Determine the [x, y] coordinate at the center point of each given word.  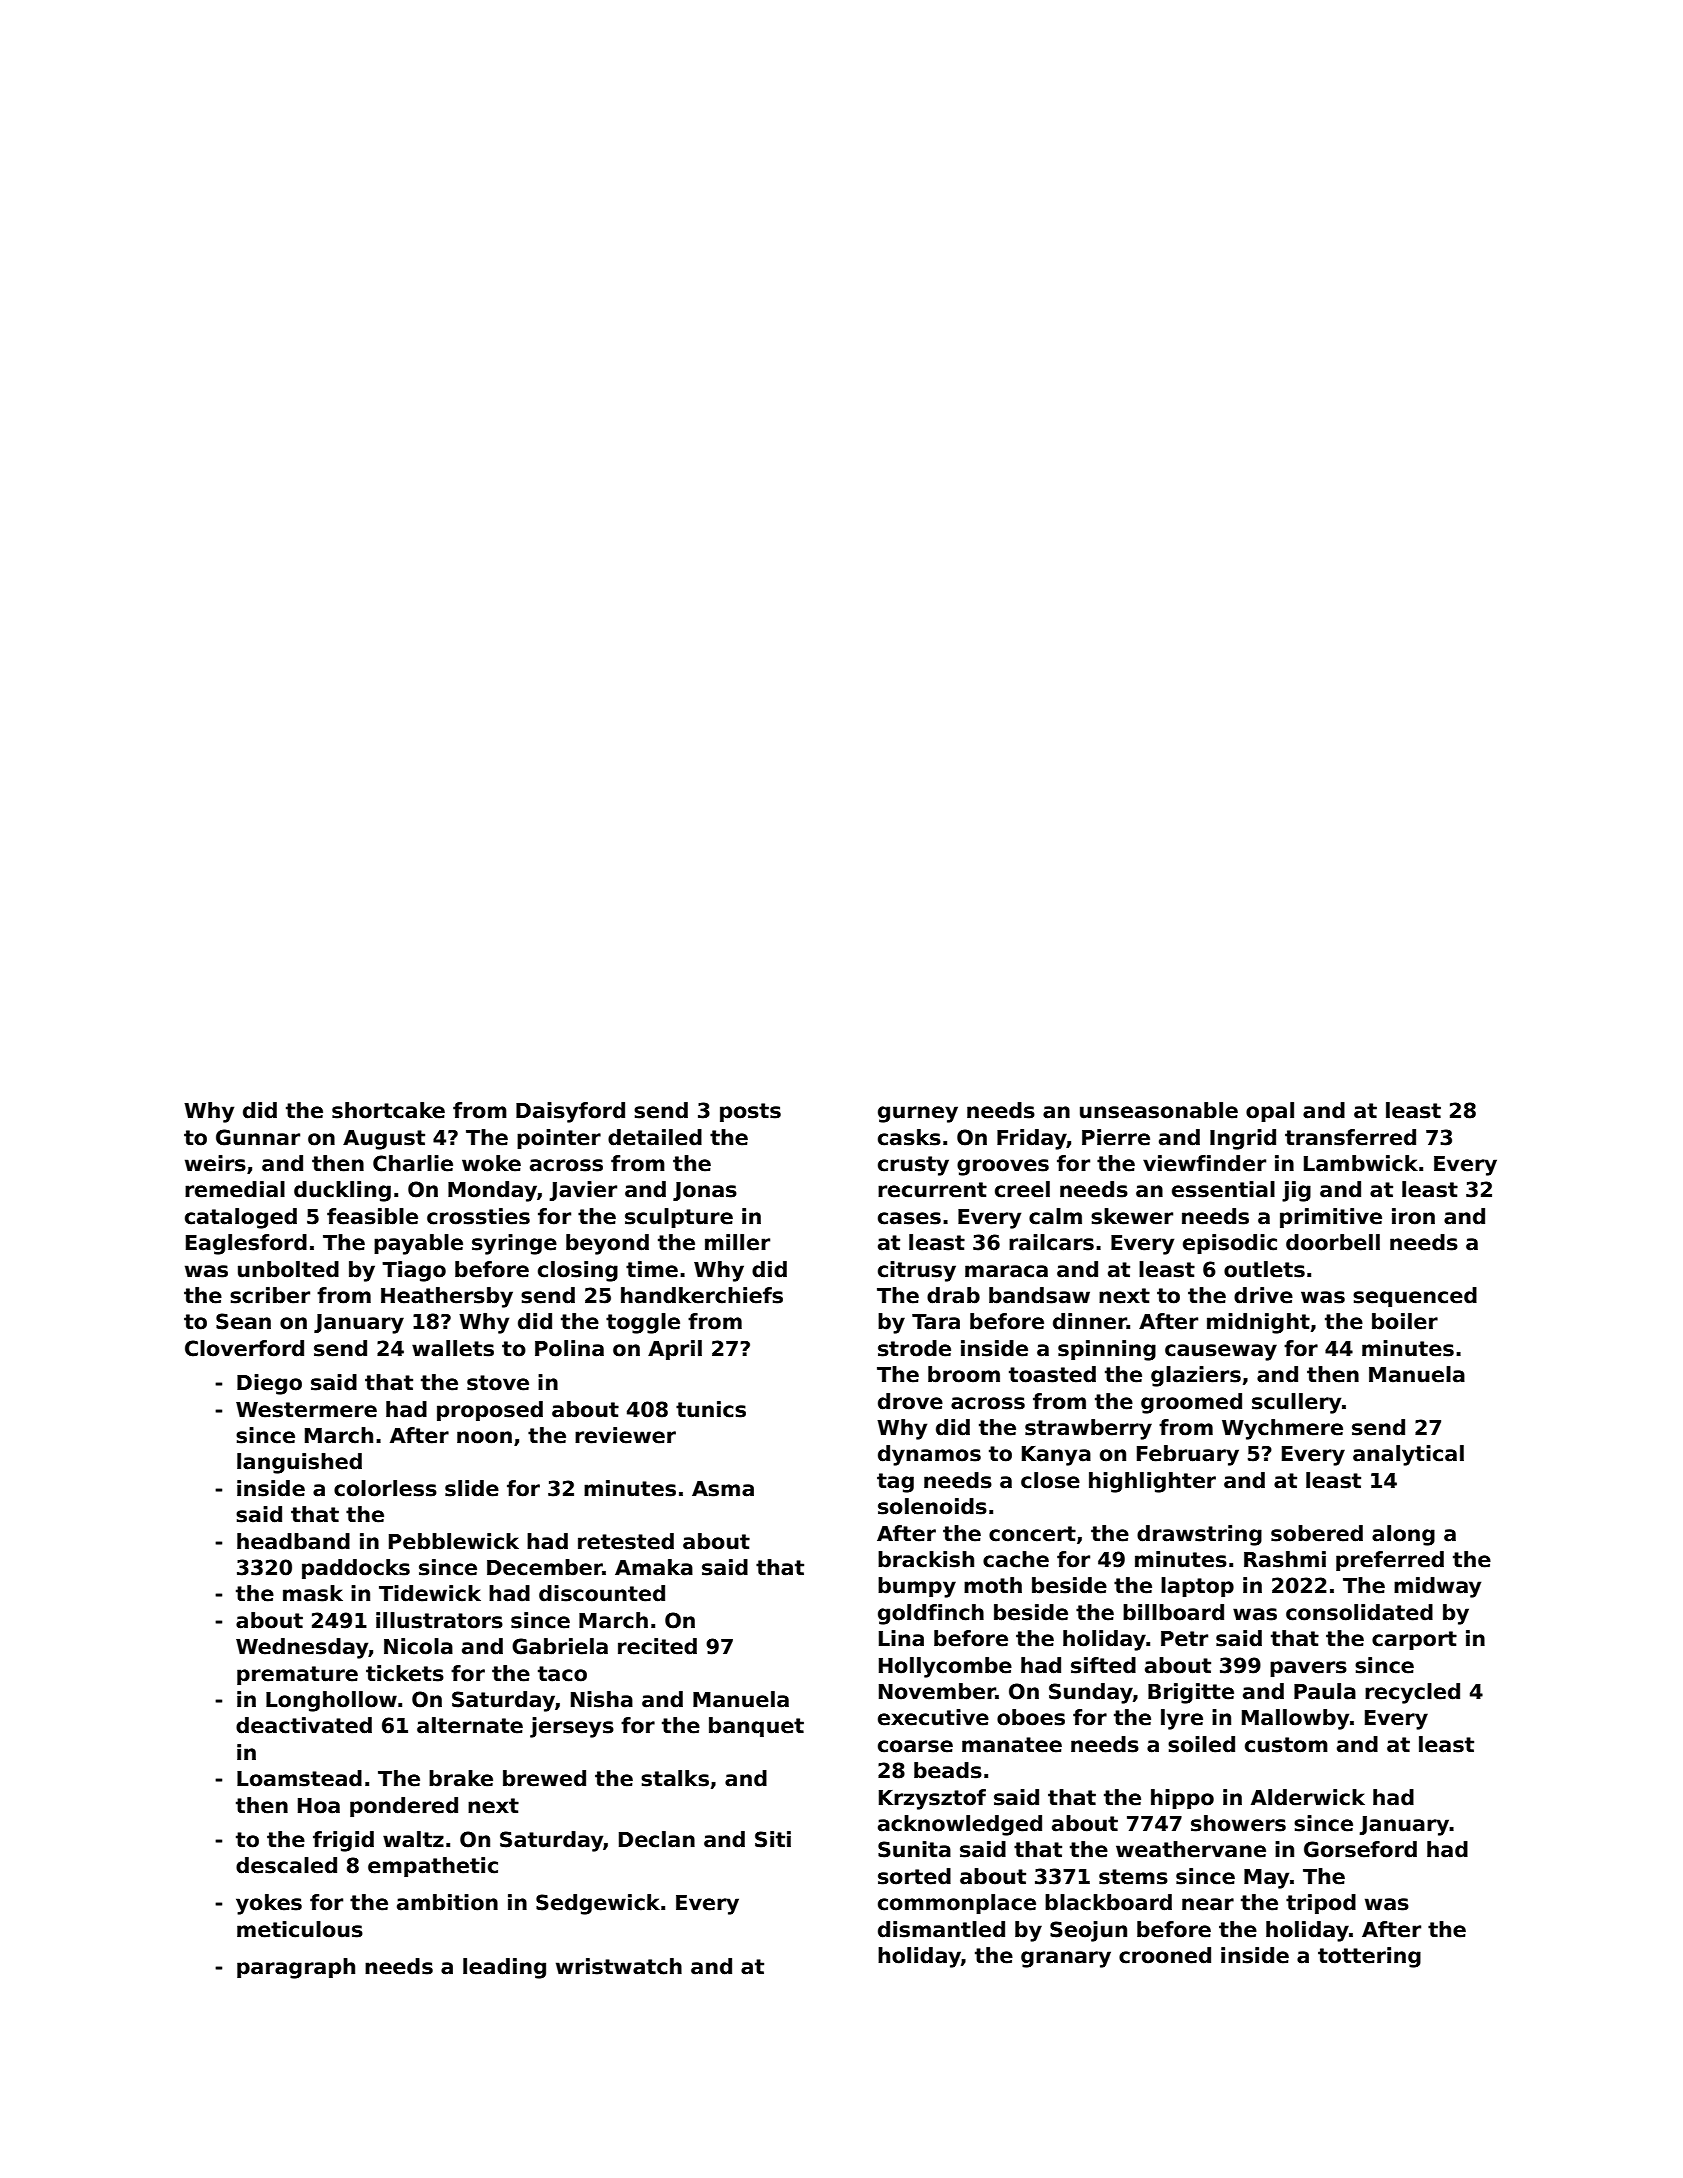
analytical [1408, 1455]
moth [993, 1585]
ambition [447, 1902]
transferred [1350, 1137]
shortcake [388, 1110]
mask [313, 1593]
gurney [918, 1114]
